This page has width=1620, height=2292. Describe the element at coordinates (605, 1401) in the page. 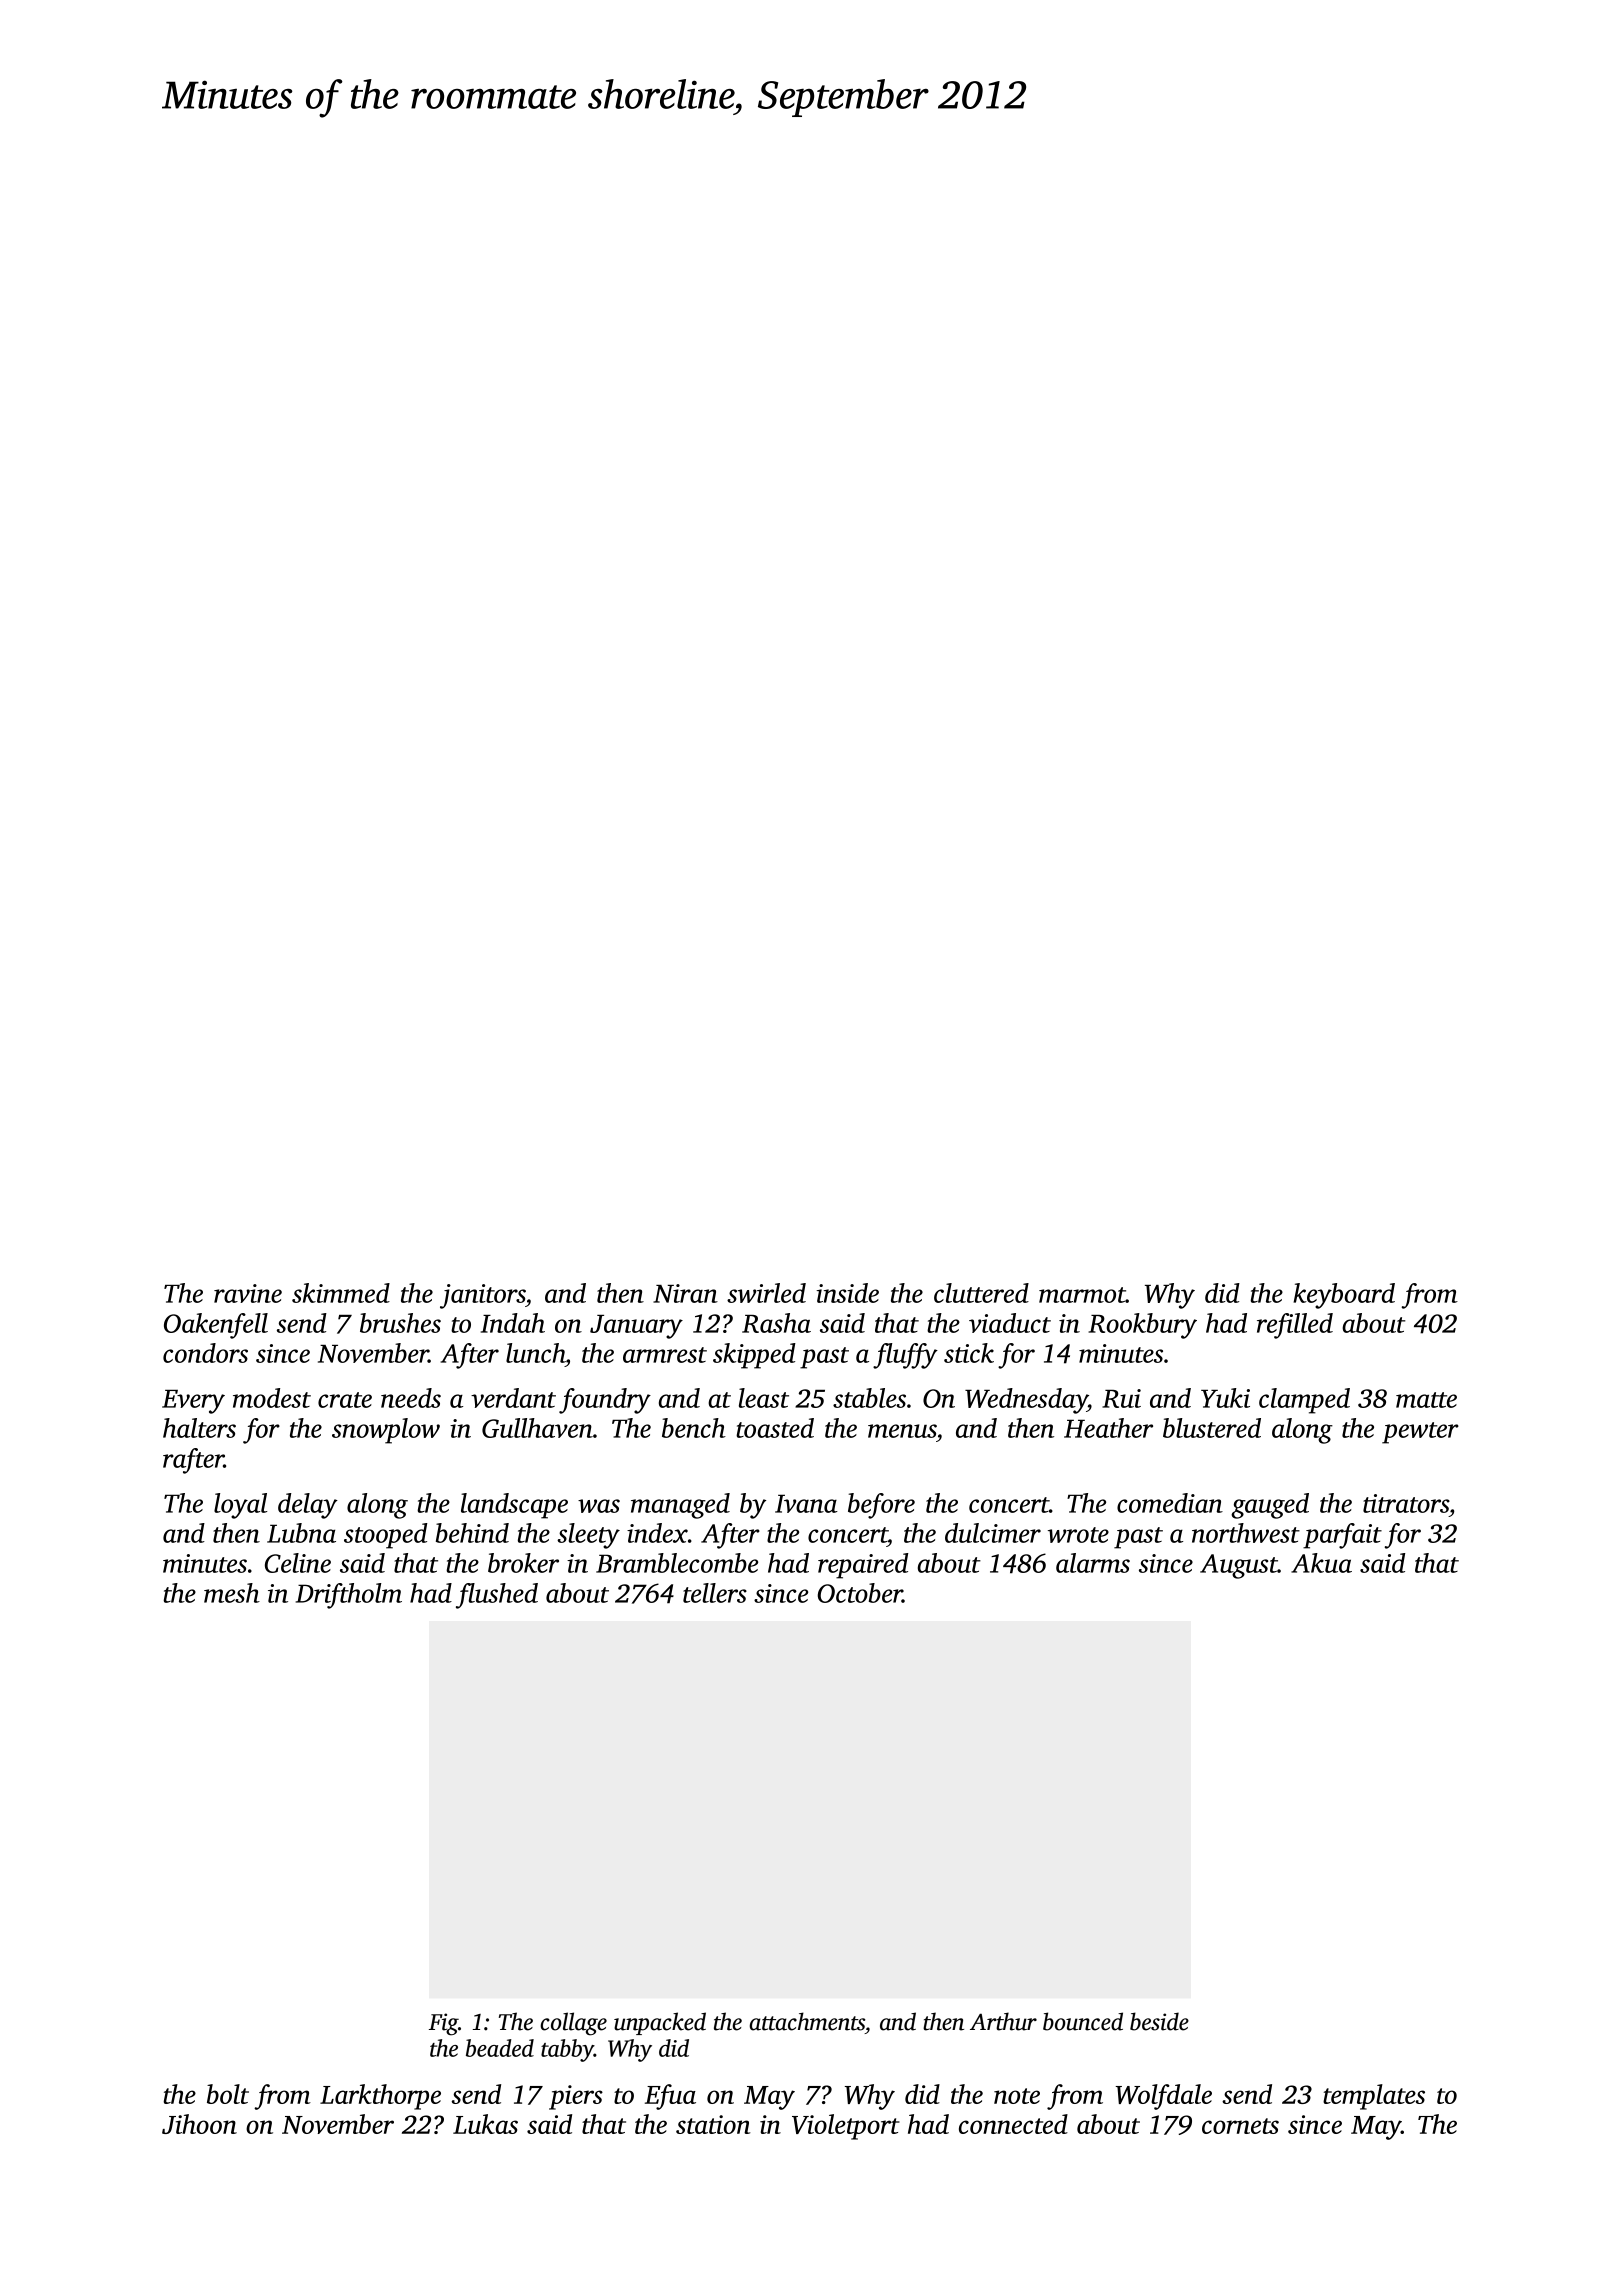

I see `foundry` at that location.
